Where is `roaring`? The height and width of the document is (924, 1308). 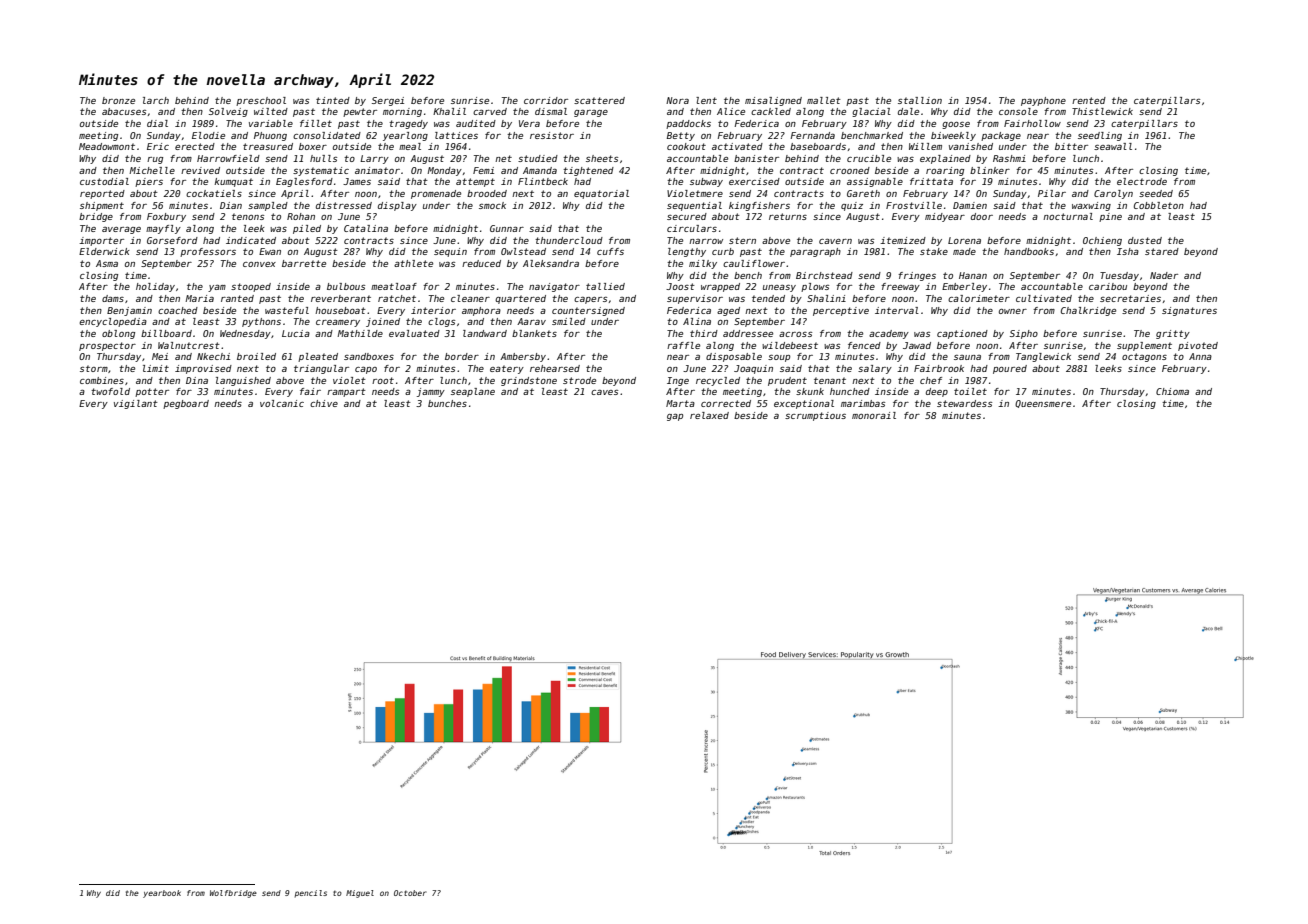
roaring is located at coordinates (945, 171).
